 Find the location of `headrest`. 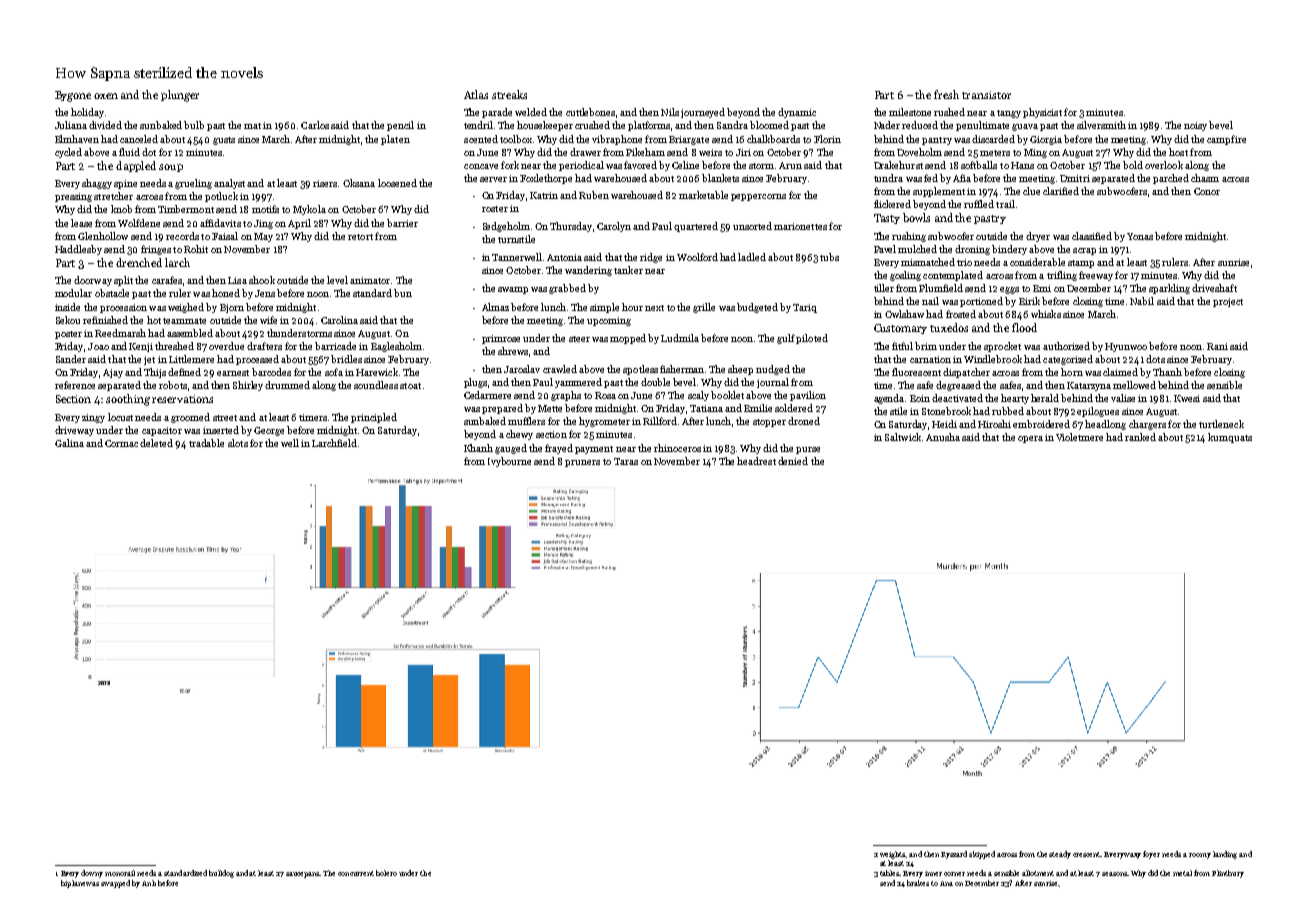

headrest is located at coordinates (756, 461).
